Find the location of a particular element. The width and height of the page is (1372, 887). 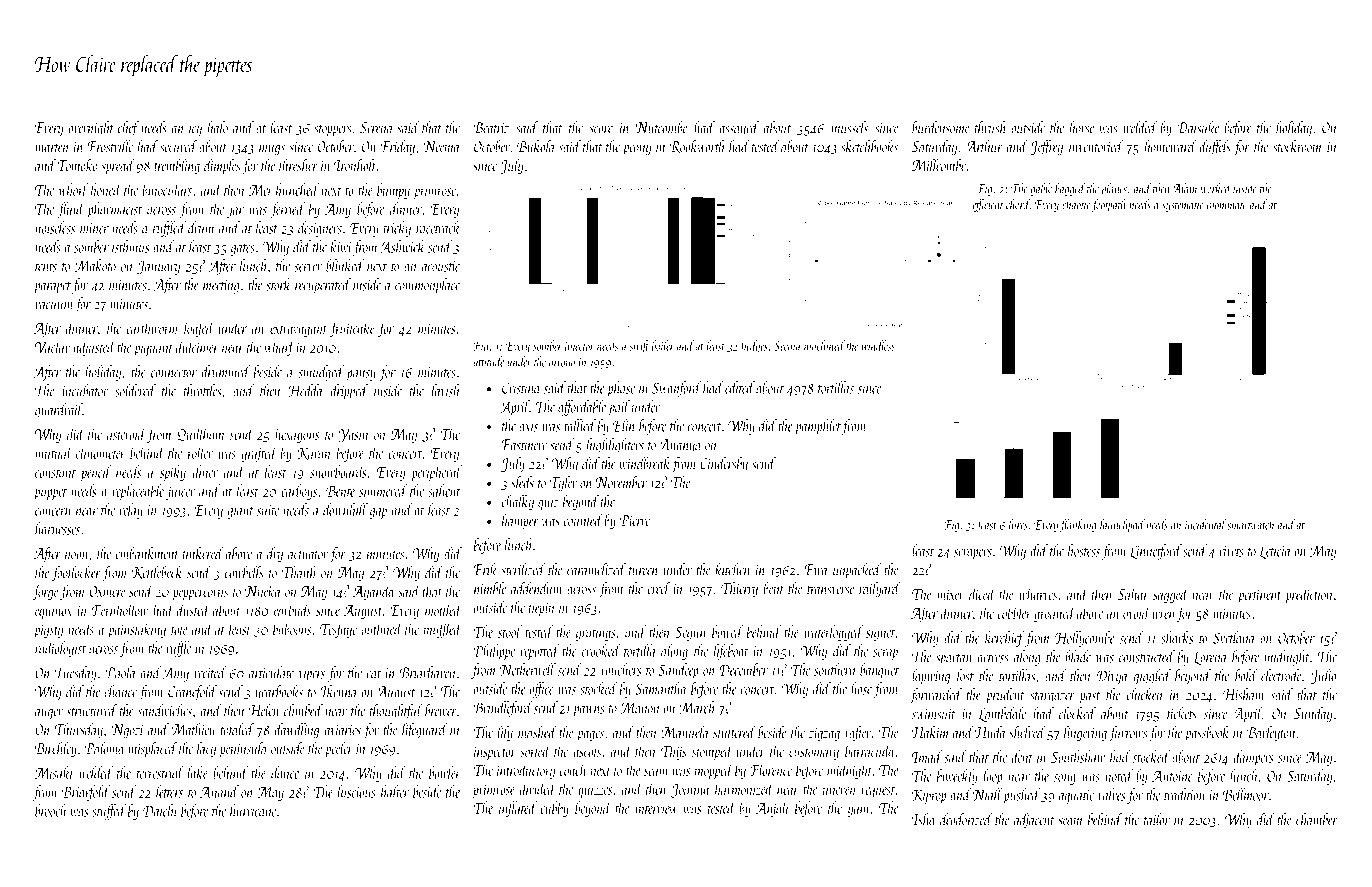

Leticia is located at coordinates (1275, 552).
